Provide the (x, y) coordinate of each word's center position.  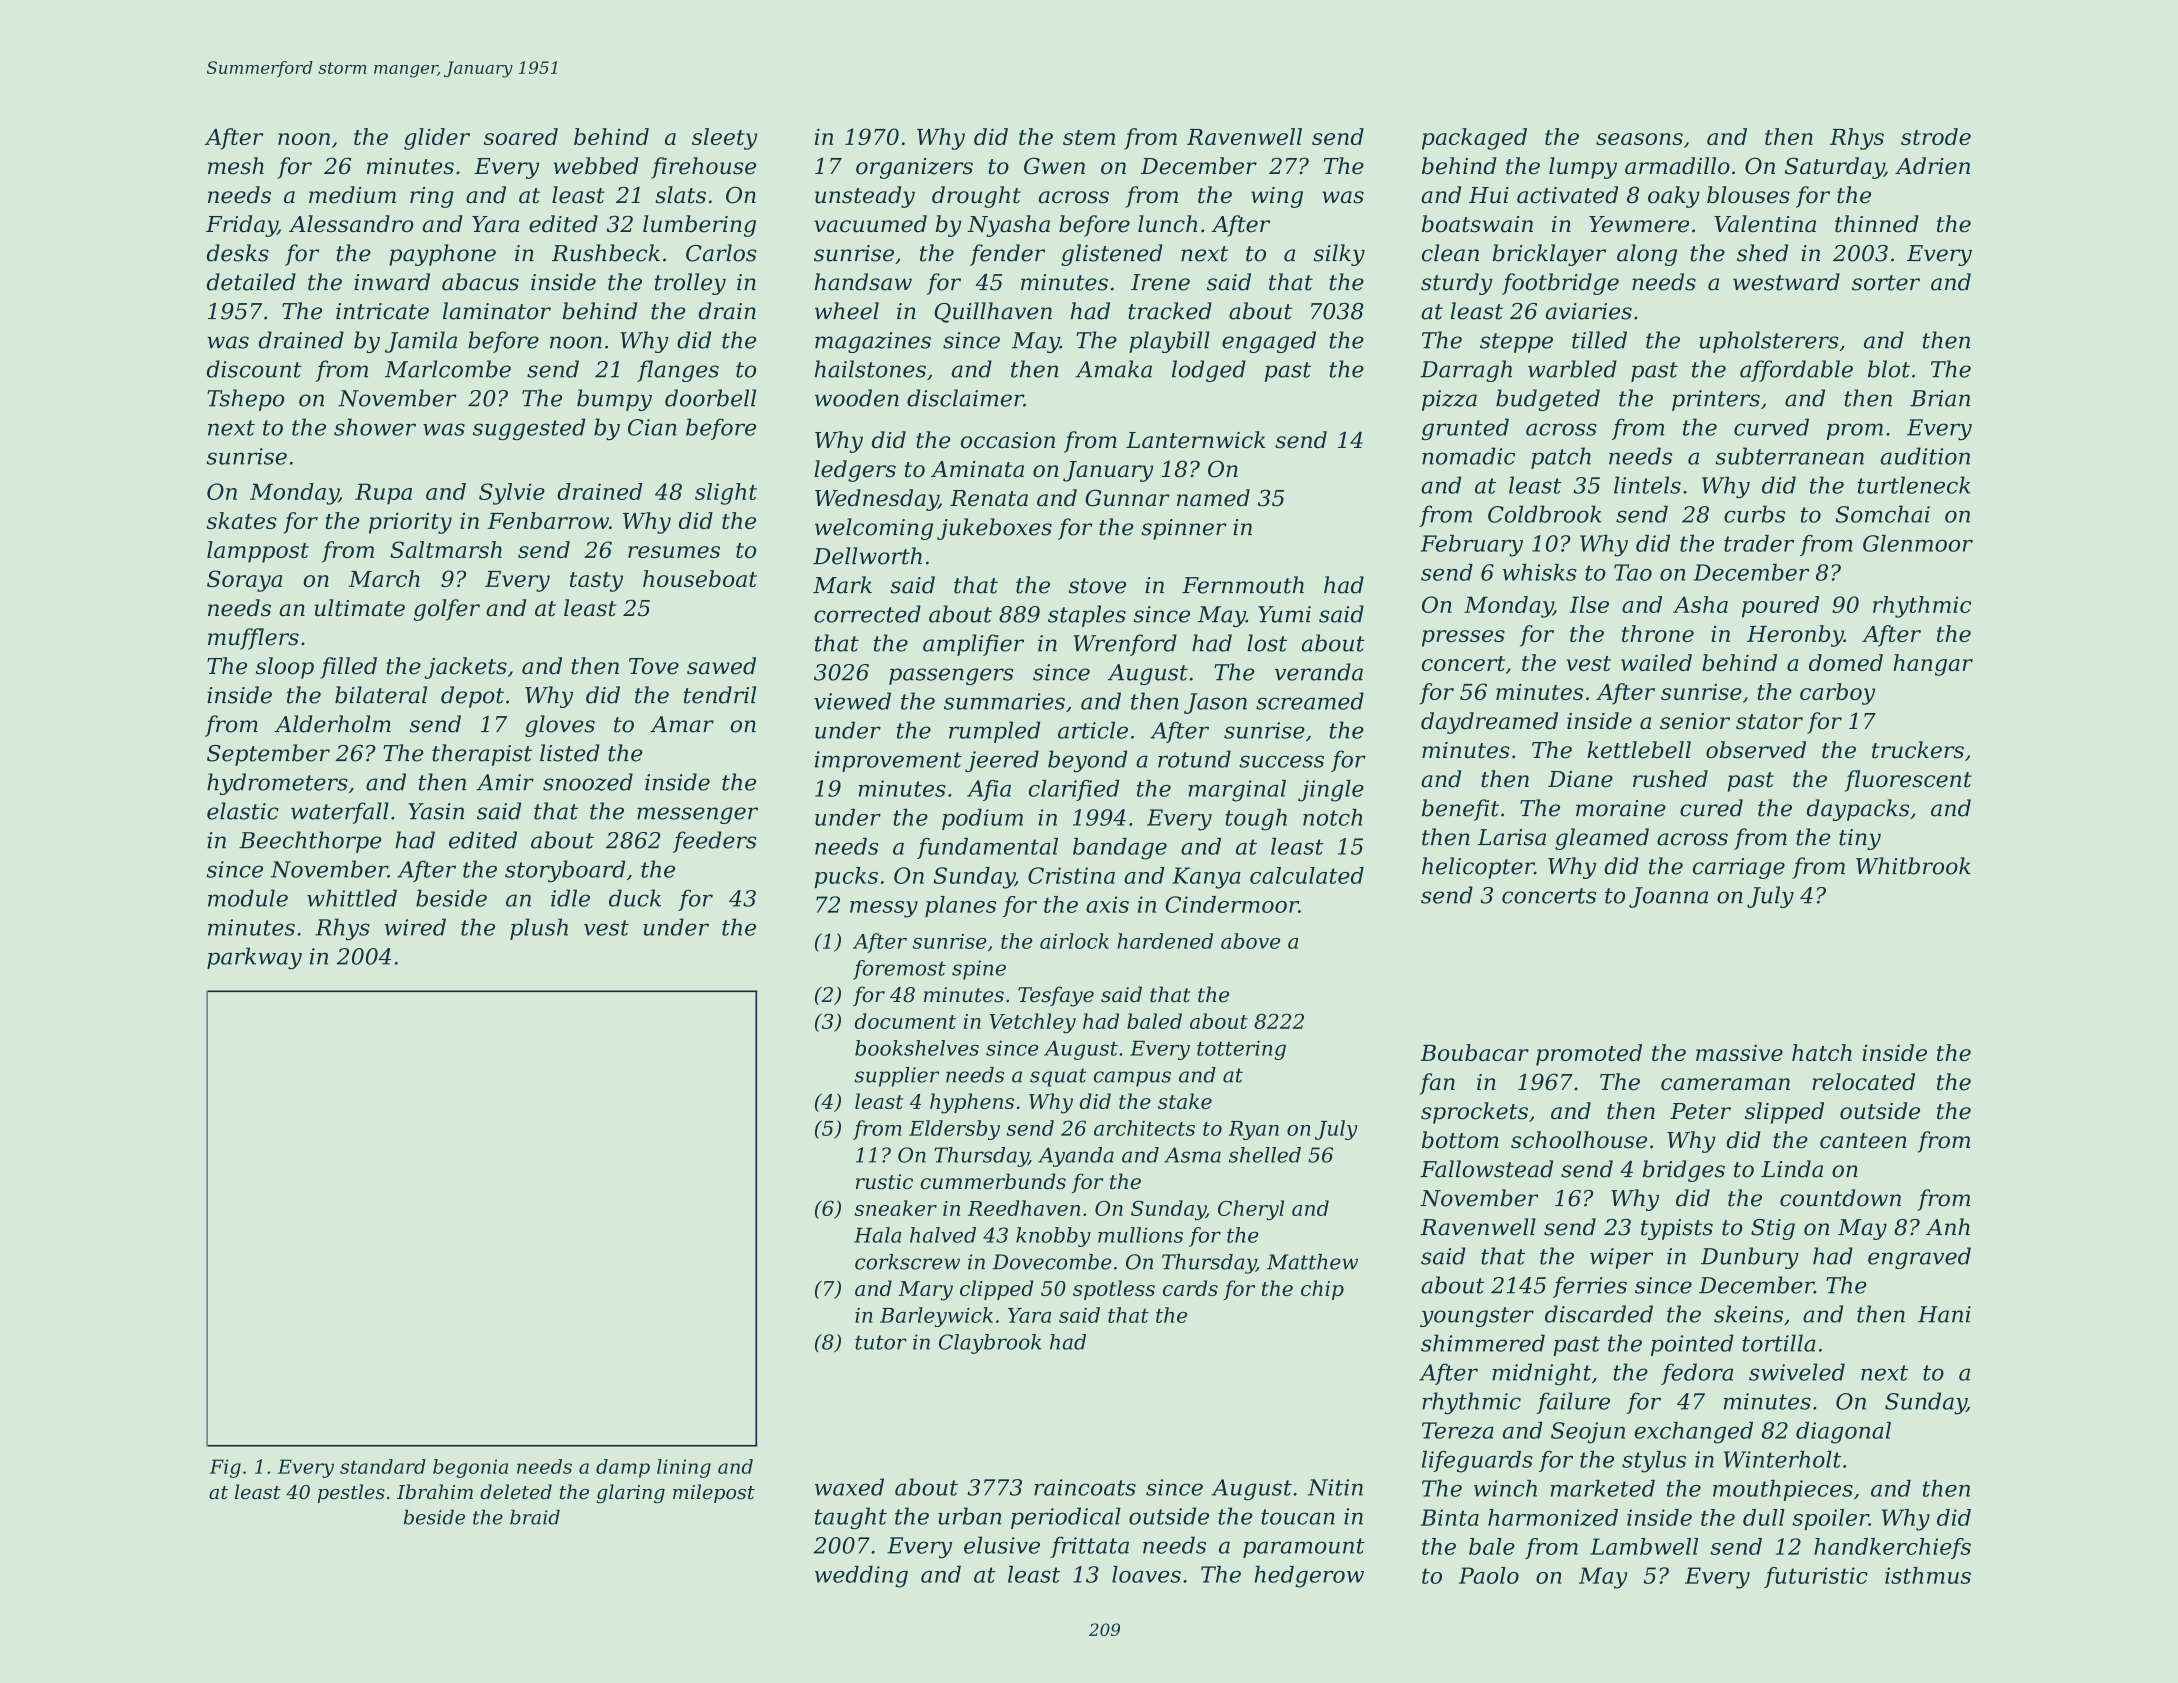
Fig (225, 1468)
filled (348, 668)
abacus (480, 282)
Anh (1948, 1226)
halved (943, 1235)
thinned (1877, 224)
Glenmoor (1918, 543)
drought (976, 197)
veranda (1319, 672)
